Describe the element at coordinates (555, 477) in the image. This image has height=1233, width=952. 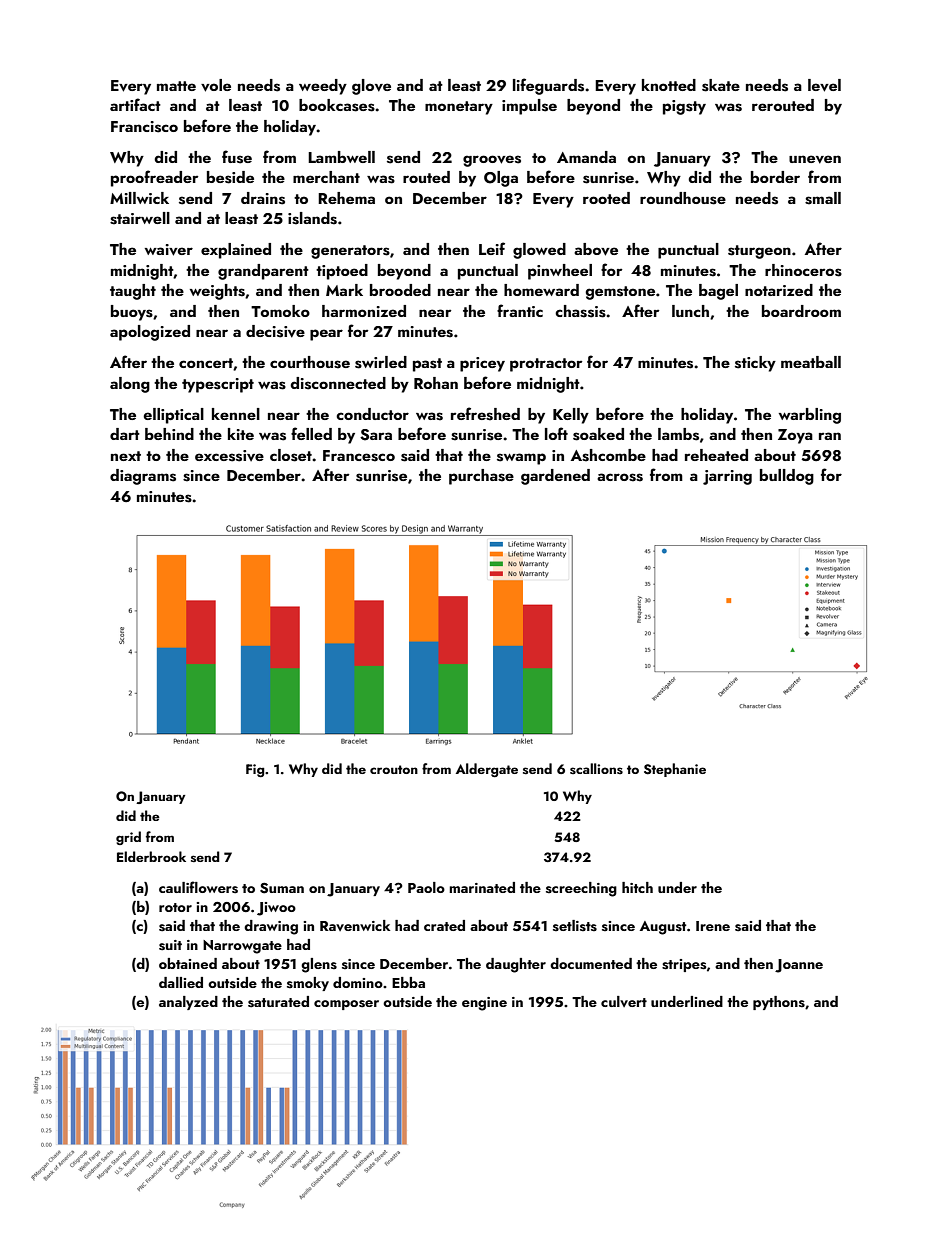
I see `gardened` at that location.
